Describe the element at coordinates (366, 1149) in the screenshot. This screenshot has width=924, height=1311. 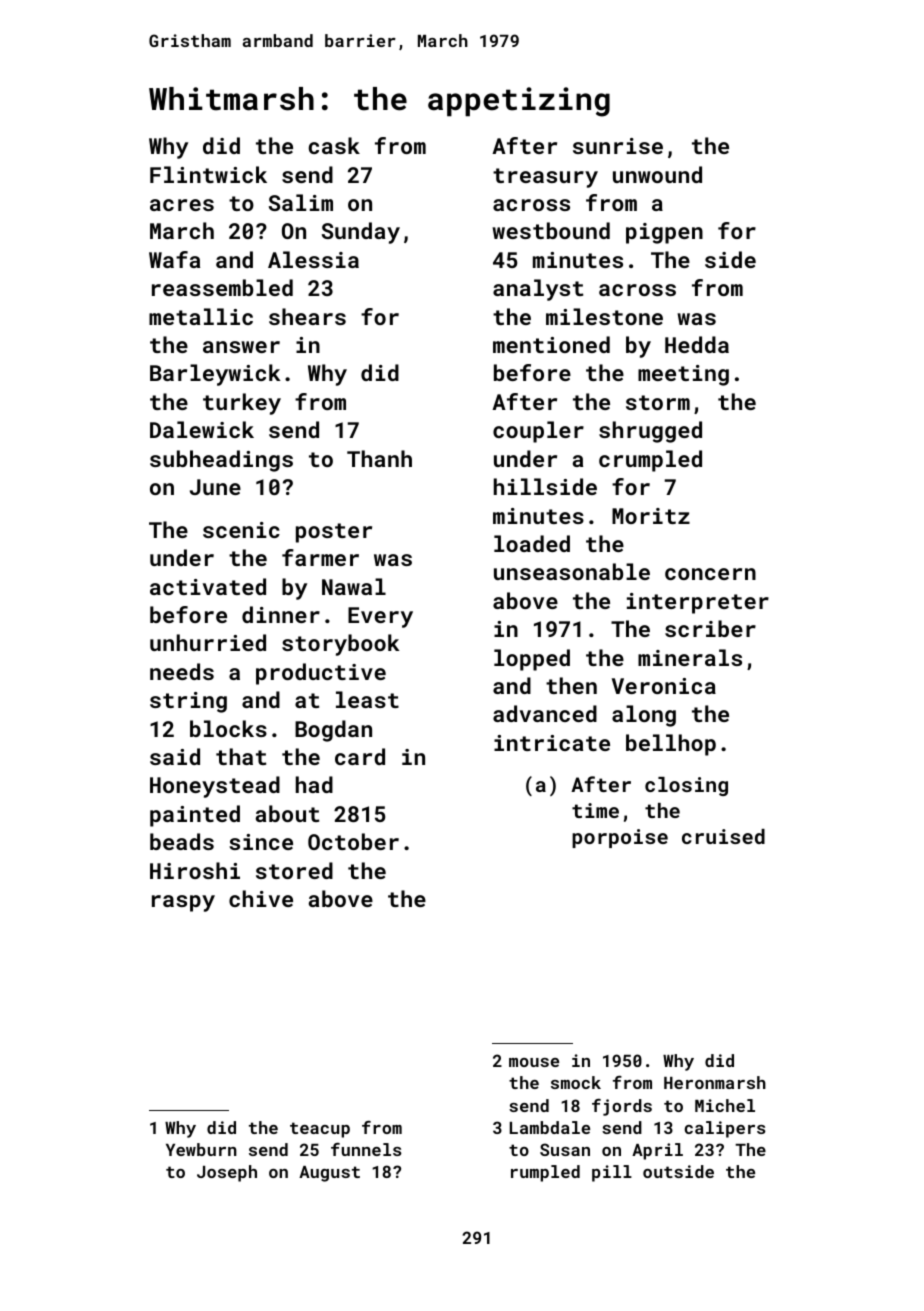
I see `funnels` at that location.
